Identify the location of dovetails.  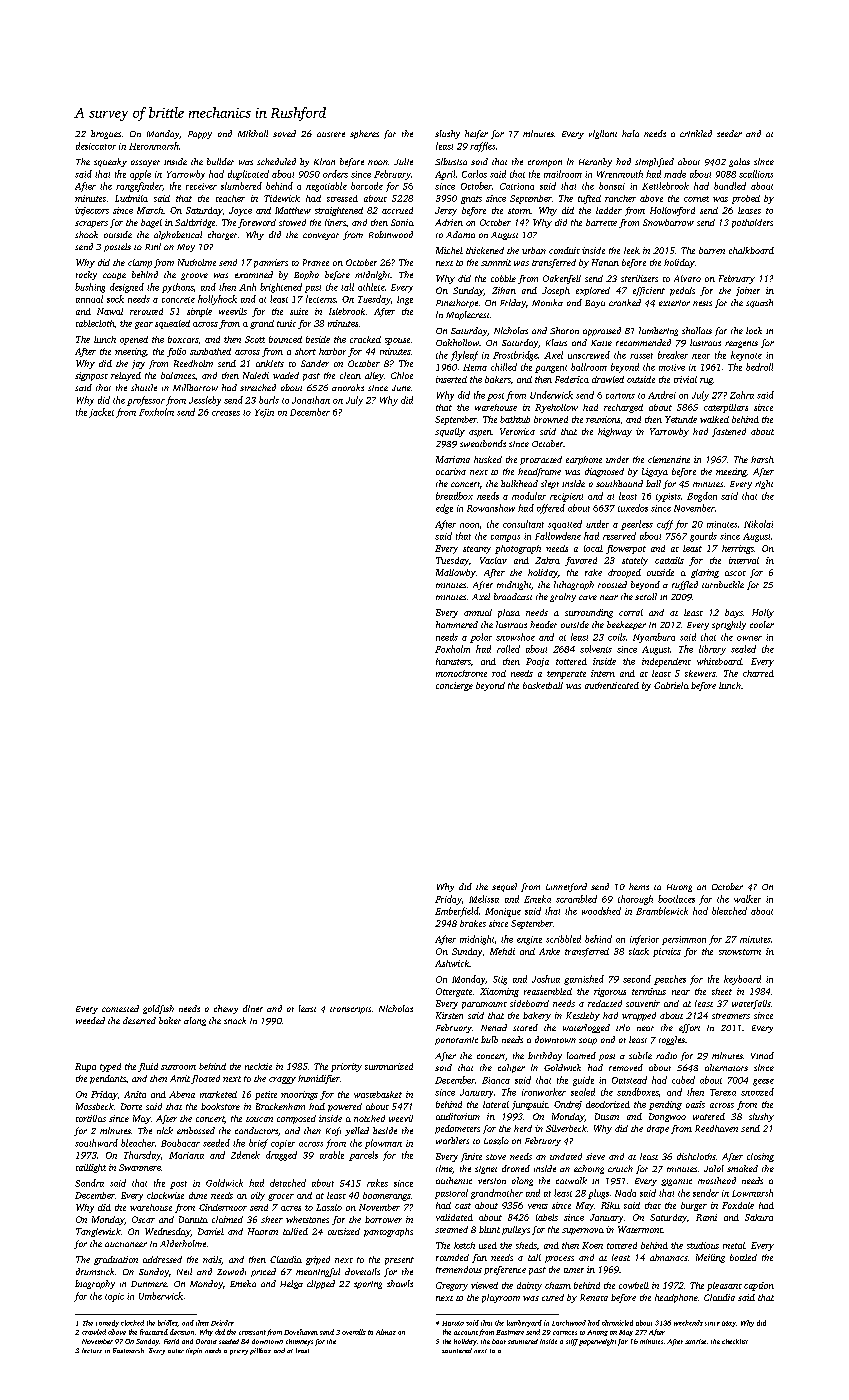
(362, 1271).
